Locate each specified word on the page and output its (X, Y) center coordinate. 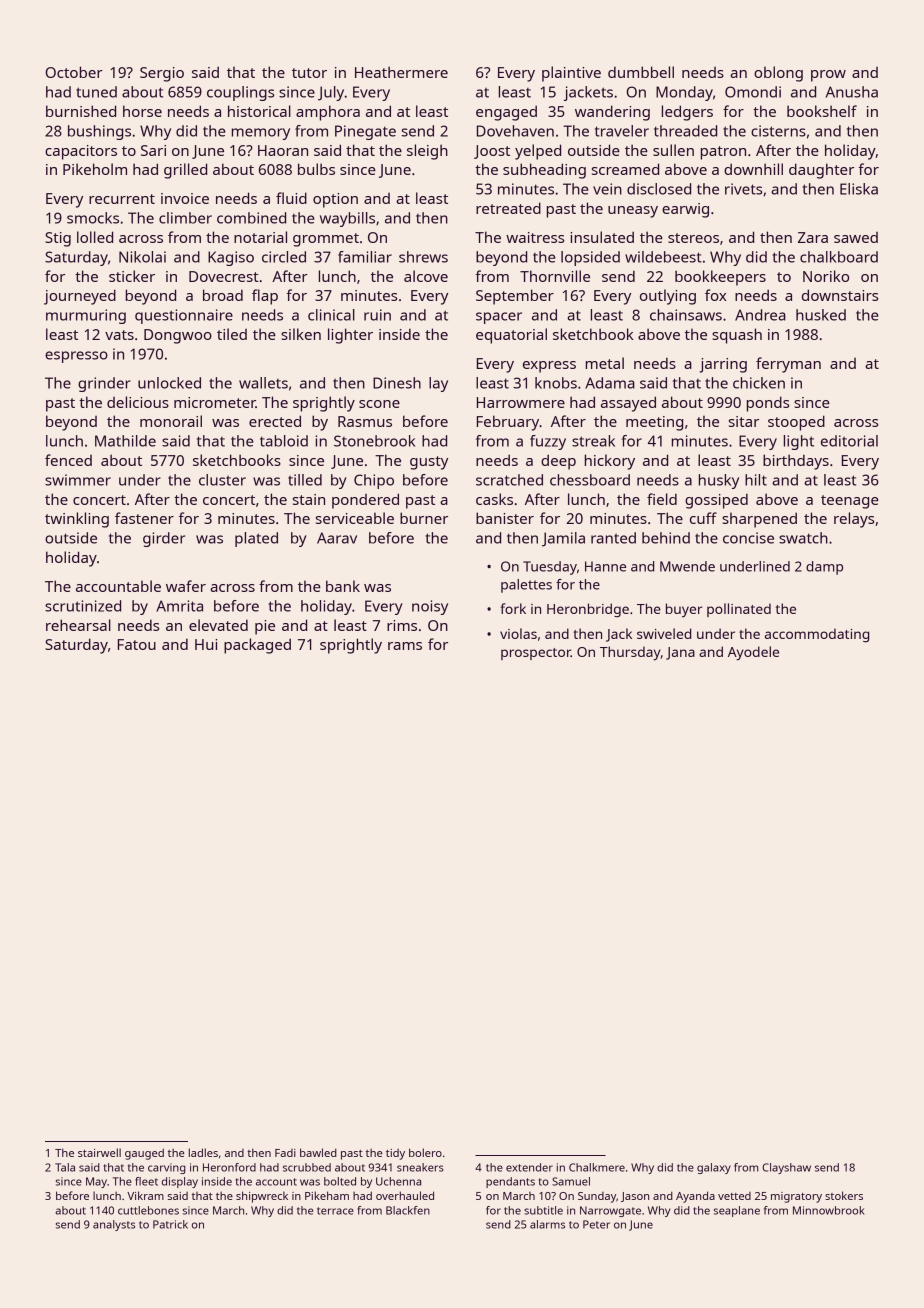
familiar (365, 257)
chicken (759, 383)
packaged (257, 646)
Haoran (283, 150)
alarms (547, 1224)
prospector (536, 654)
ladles (203, 1152)
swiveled (664, 633)
